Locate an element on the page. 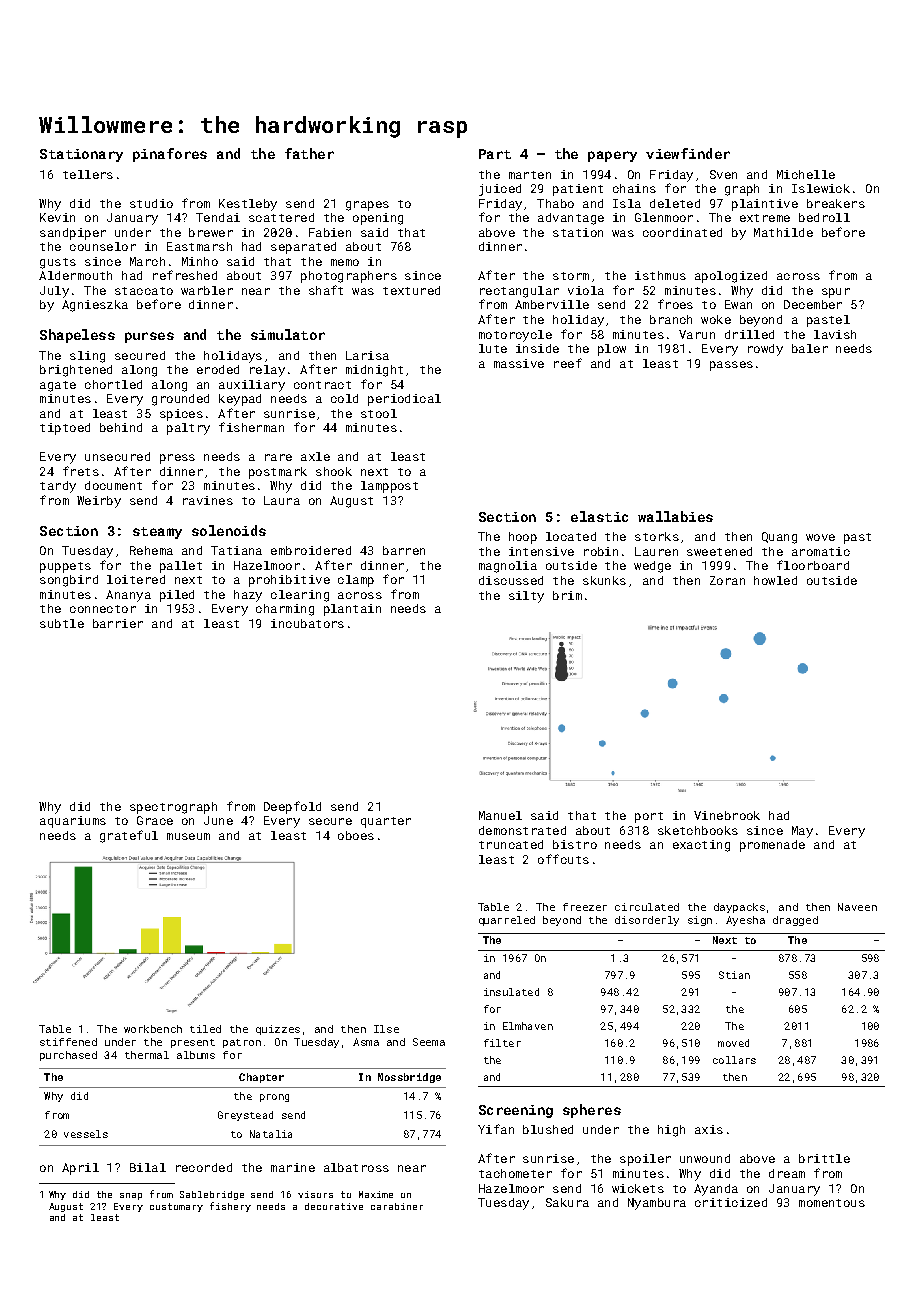 The image size is (924, 1308). quarter is located at coordinates (386, 822).
